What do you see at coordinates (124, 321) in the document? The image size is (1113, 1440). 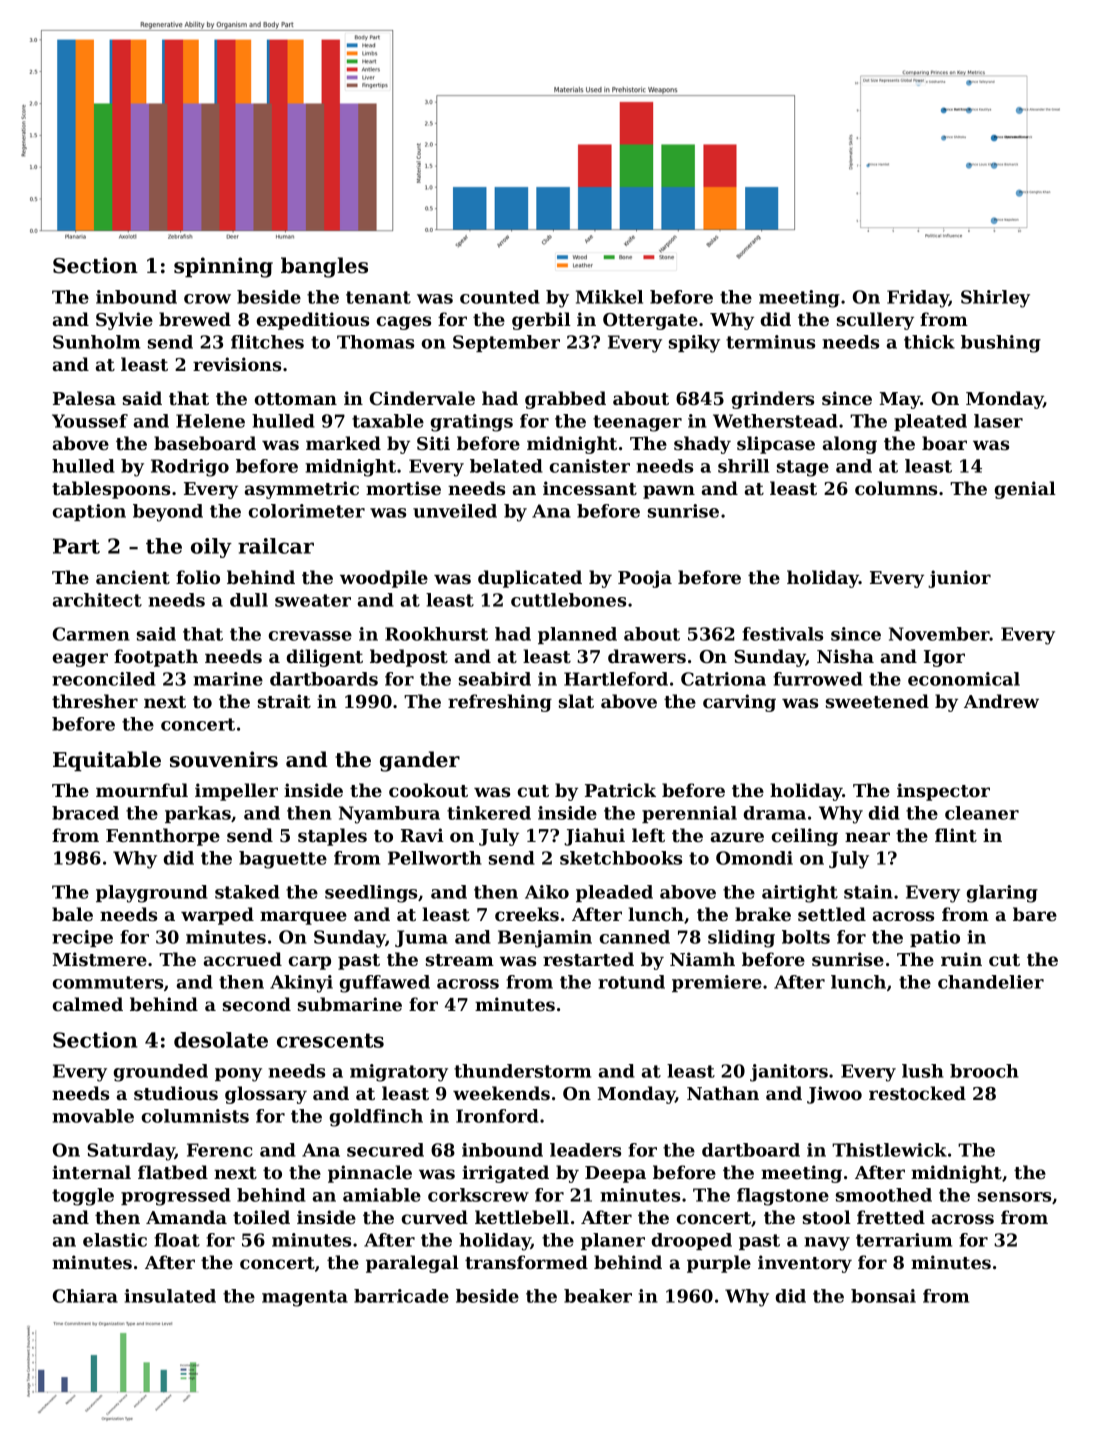 I see `Sylvie` at bounding box center [124, 321].
